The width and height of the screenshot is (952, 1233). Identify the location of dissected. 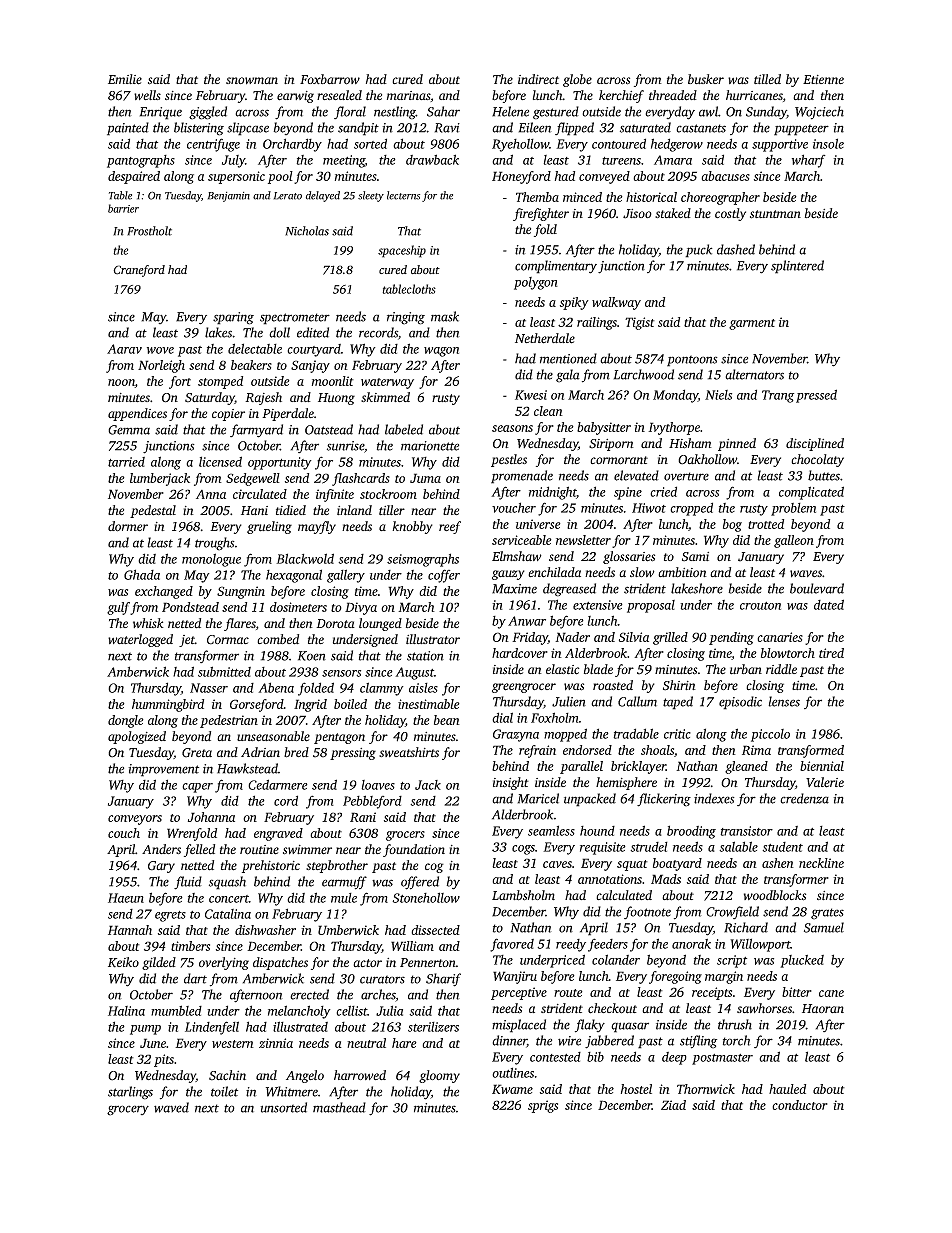
(435, 930).
